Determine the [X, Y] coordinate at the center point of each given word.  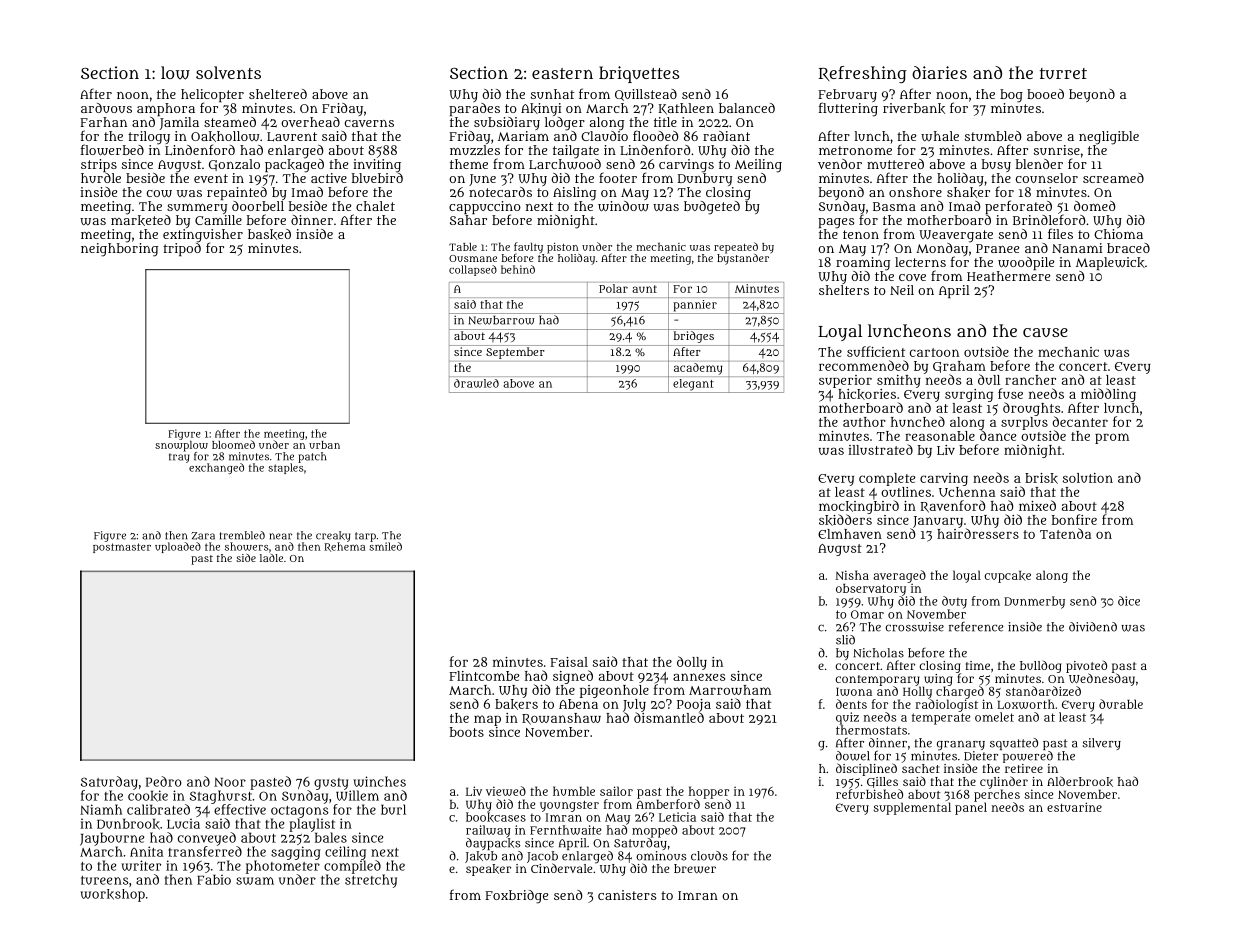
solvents [228, 72]
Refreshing [863, 74]
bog [1011, 95]
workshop [112, 895]
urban [324, 445]
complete [887, 479]
